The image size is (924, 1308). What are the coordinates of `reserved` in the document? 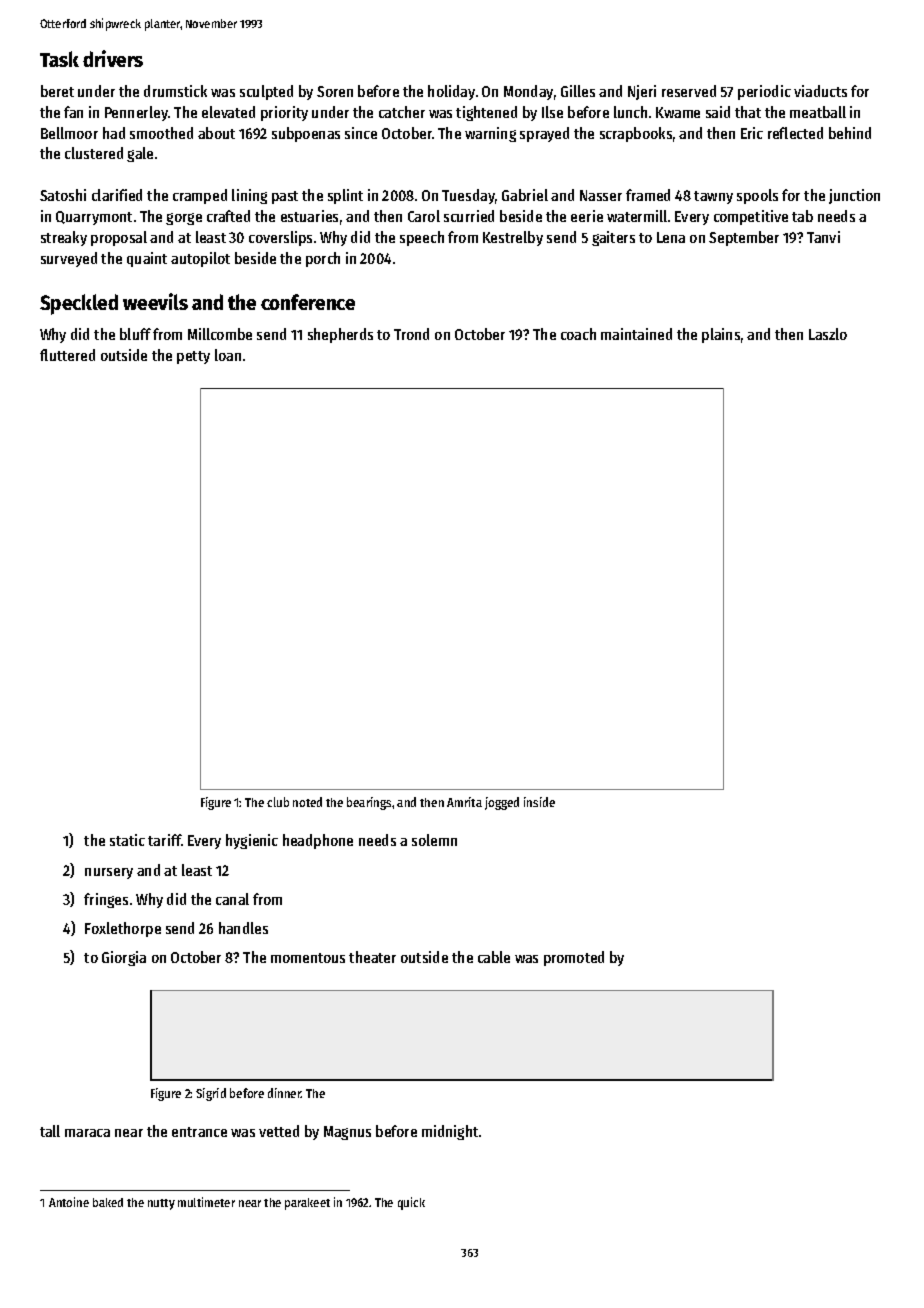 It's located at (689, 91).
